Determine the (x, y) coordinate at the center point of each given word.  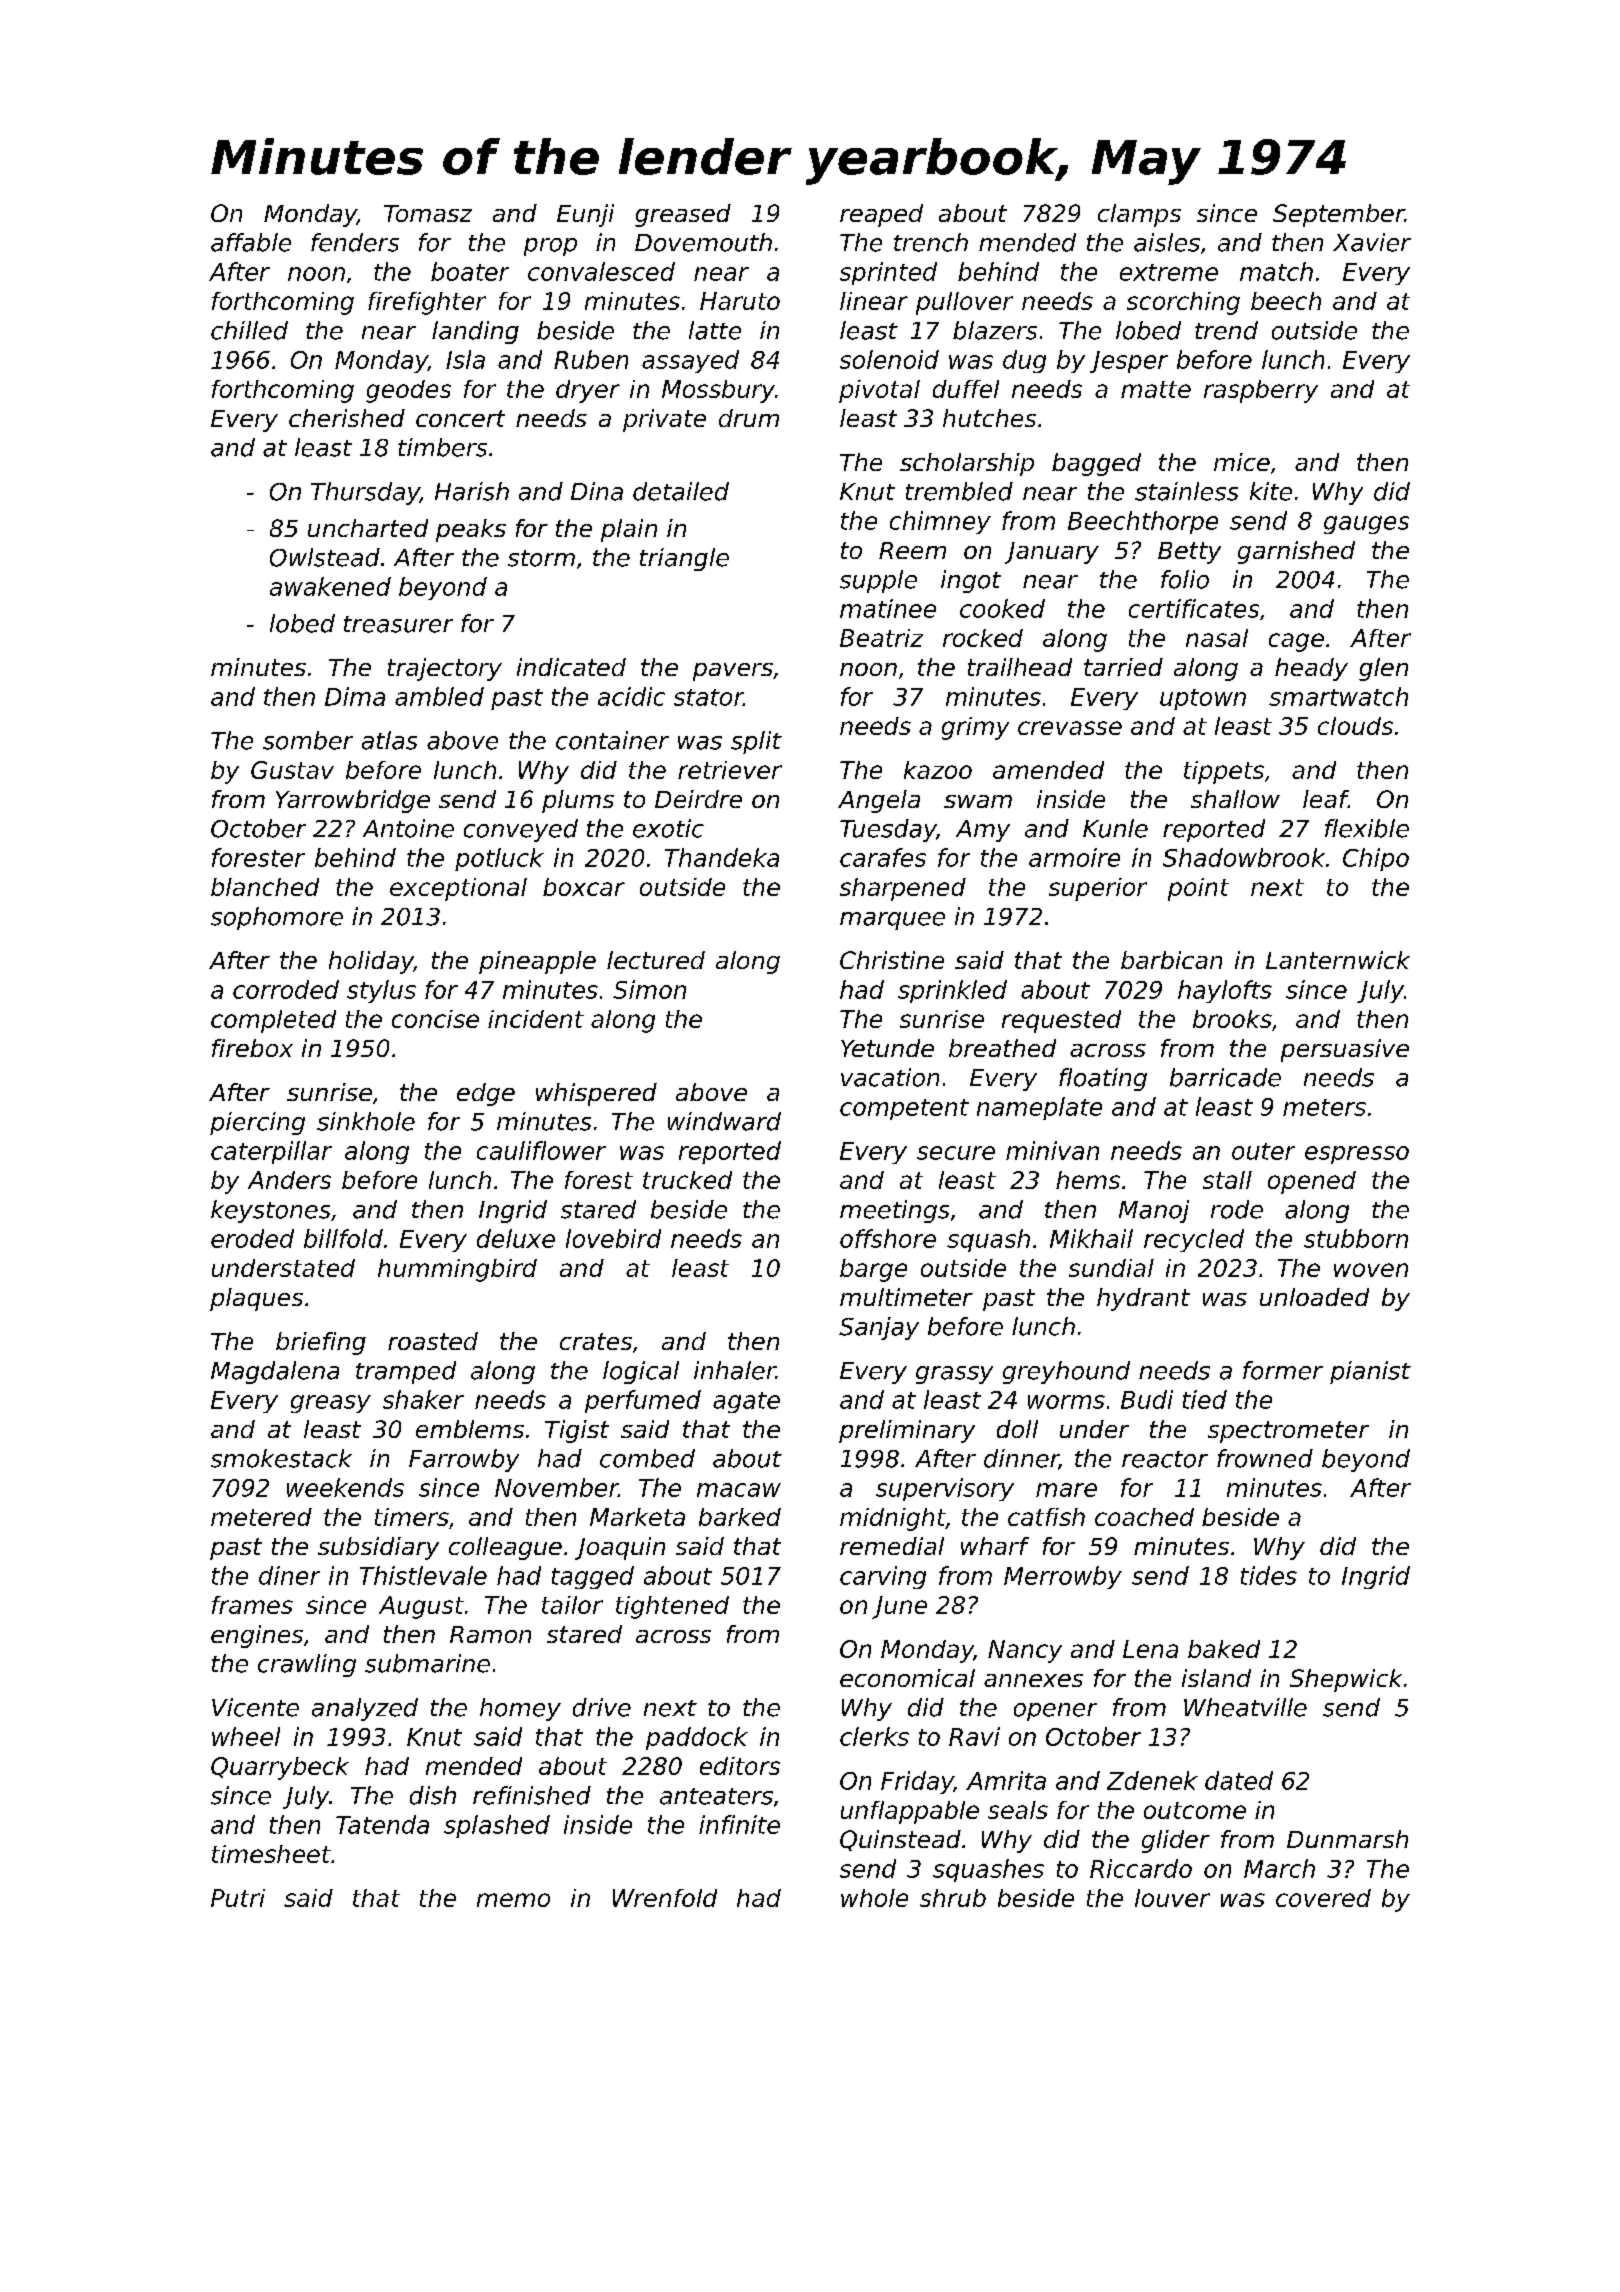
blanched (265, 887)
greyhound (1066, 1372)
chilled (249, 330)
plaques (256, 1299)
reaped (881, 215)
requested (1061, 1021)
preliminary (907, 1431)
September (1339, 215)
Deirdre (698, 799)
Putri (238, 1898)
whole (874, 1898)
